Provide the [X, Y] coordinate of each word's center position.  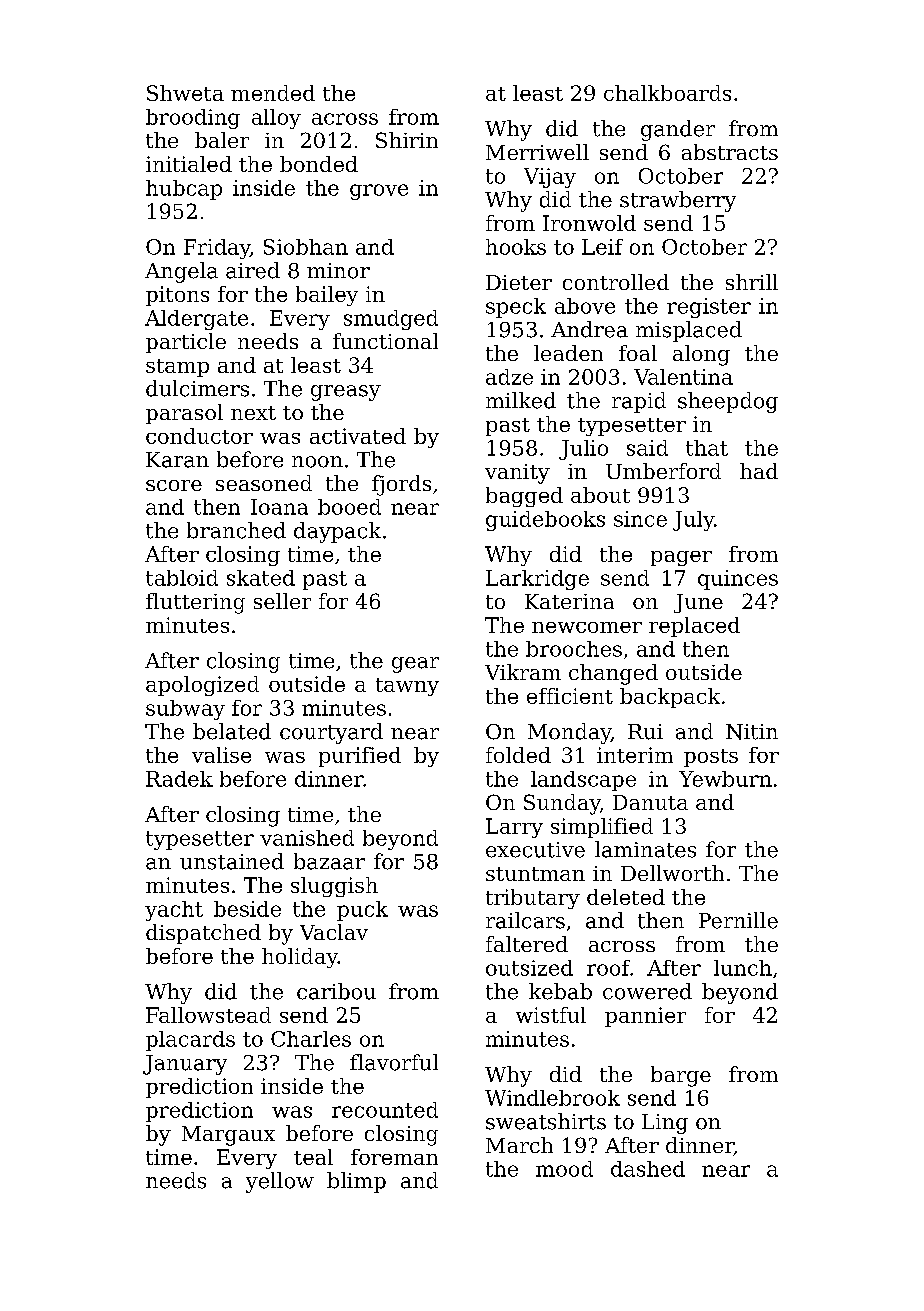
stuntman [535, 874]
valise [221, 755]
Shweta [185, 93]
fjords [401, 485]
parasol [184, 414]
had [759, 471]
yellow [280, 1182]
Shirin [407, 140]
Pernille [738, 920]
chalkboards [667, 93]
